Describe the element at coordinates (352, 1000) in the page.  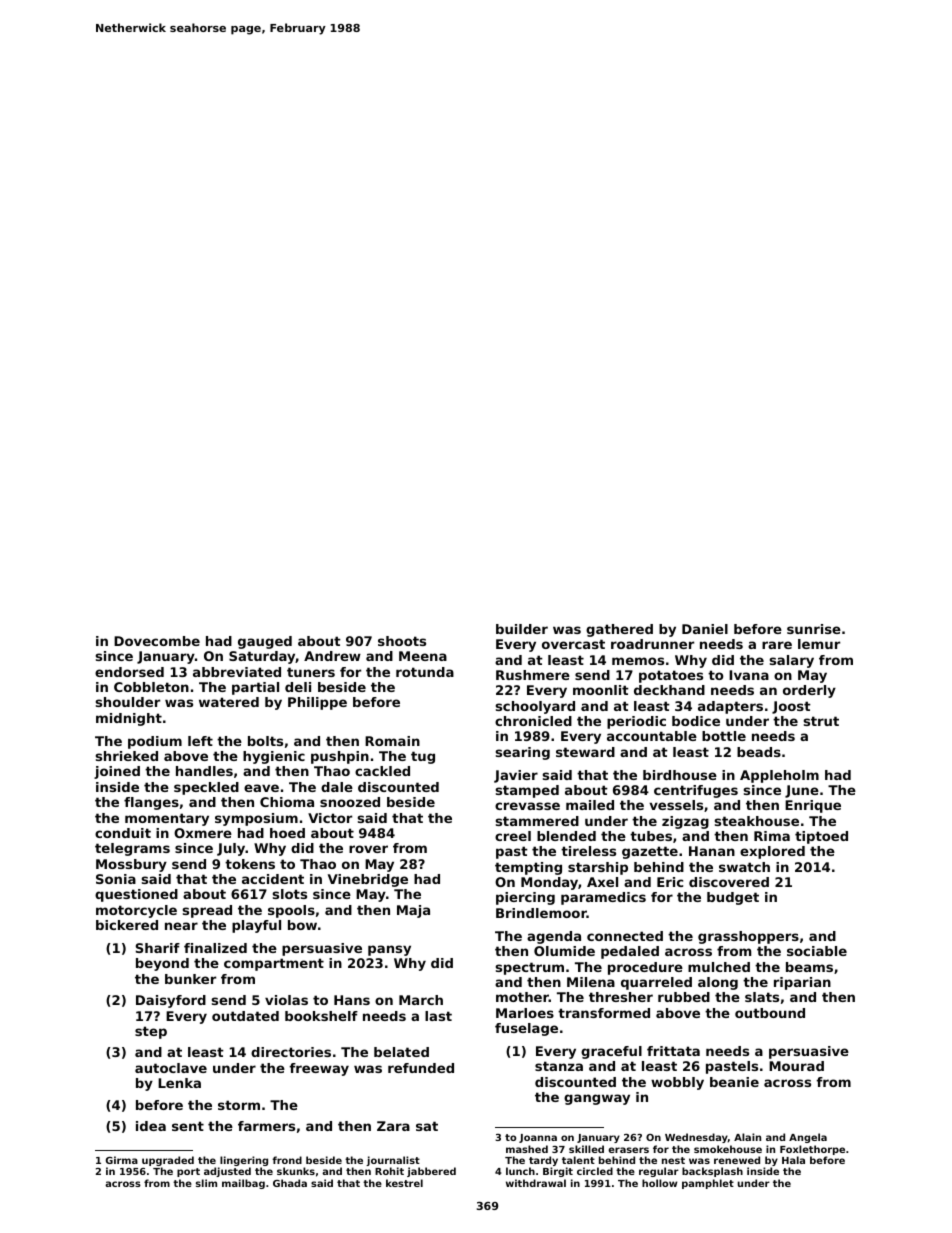
I see `Hans` at that location.
